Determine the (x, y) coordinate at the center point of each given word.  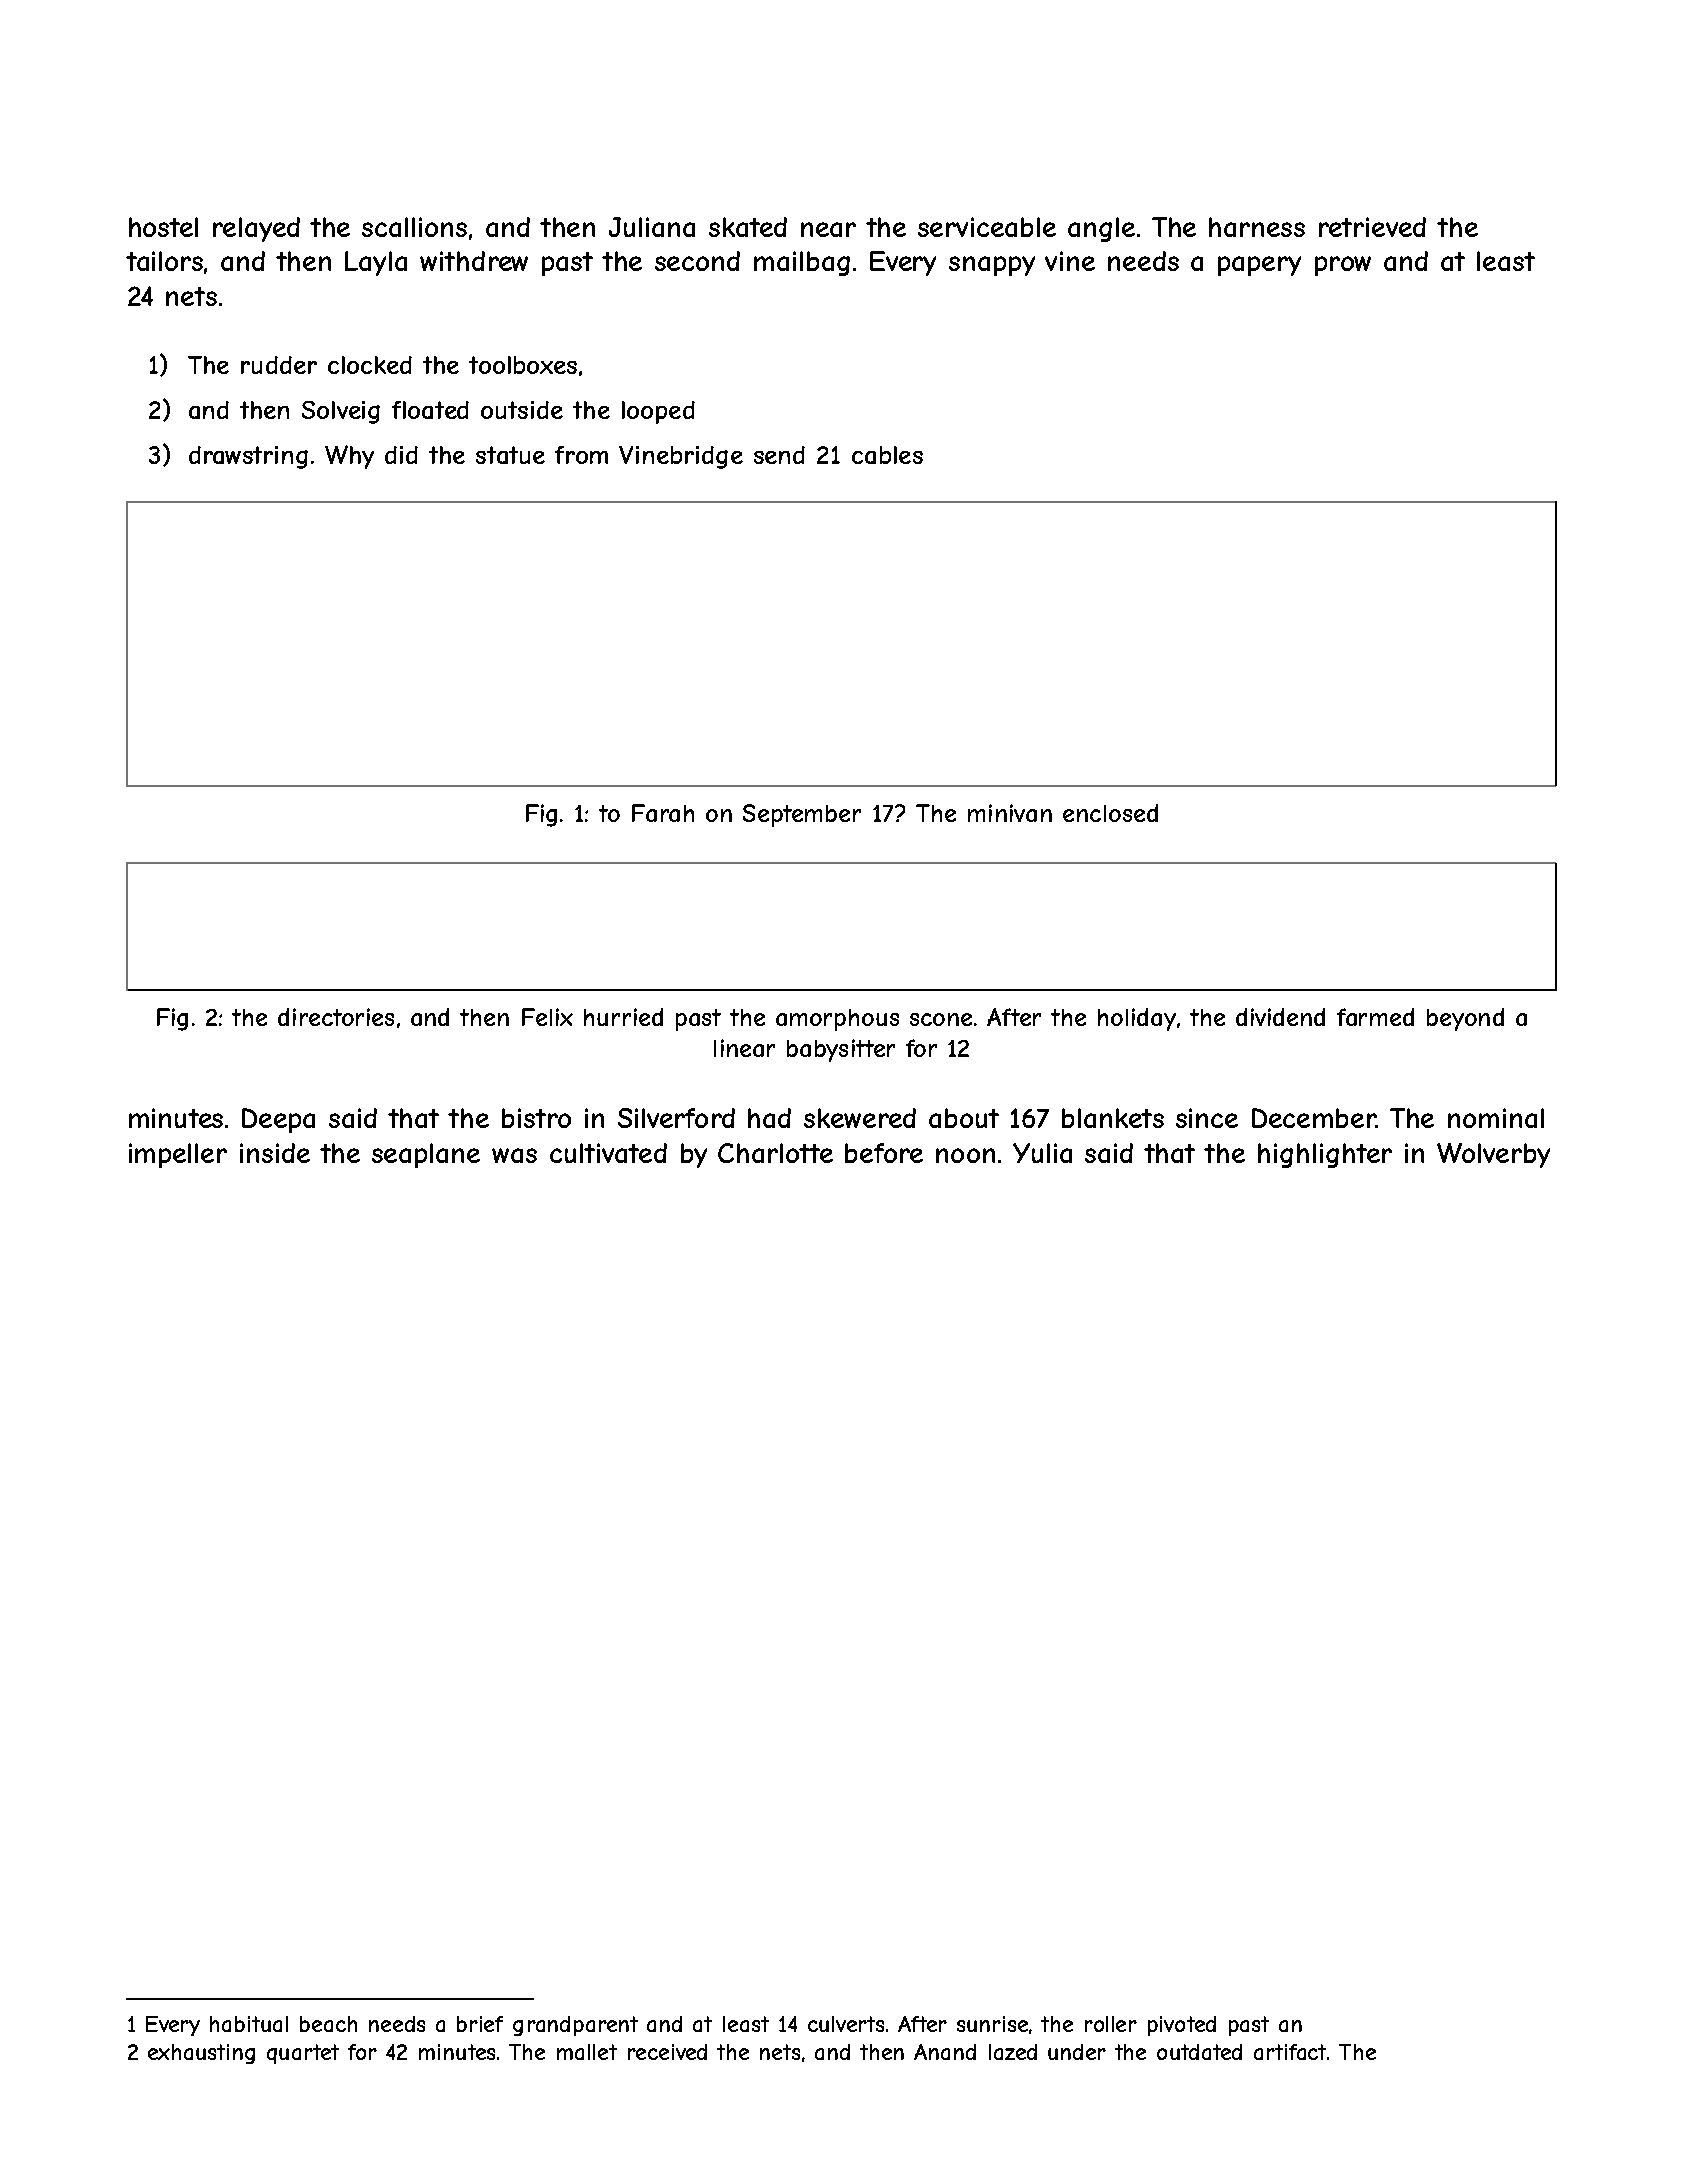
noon (965, 1155)
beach (328, 2024)
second (697, 261)
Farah (663, 813)
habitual (249, 2024)
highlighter (1325, 1155)
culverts (846, 2024)
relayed (256, 229)
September (802, 815)
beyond (1465, 1019)
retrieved (1372, 227)
